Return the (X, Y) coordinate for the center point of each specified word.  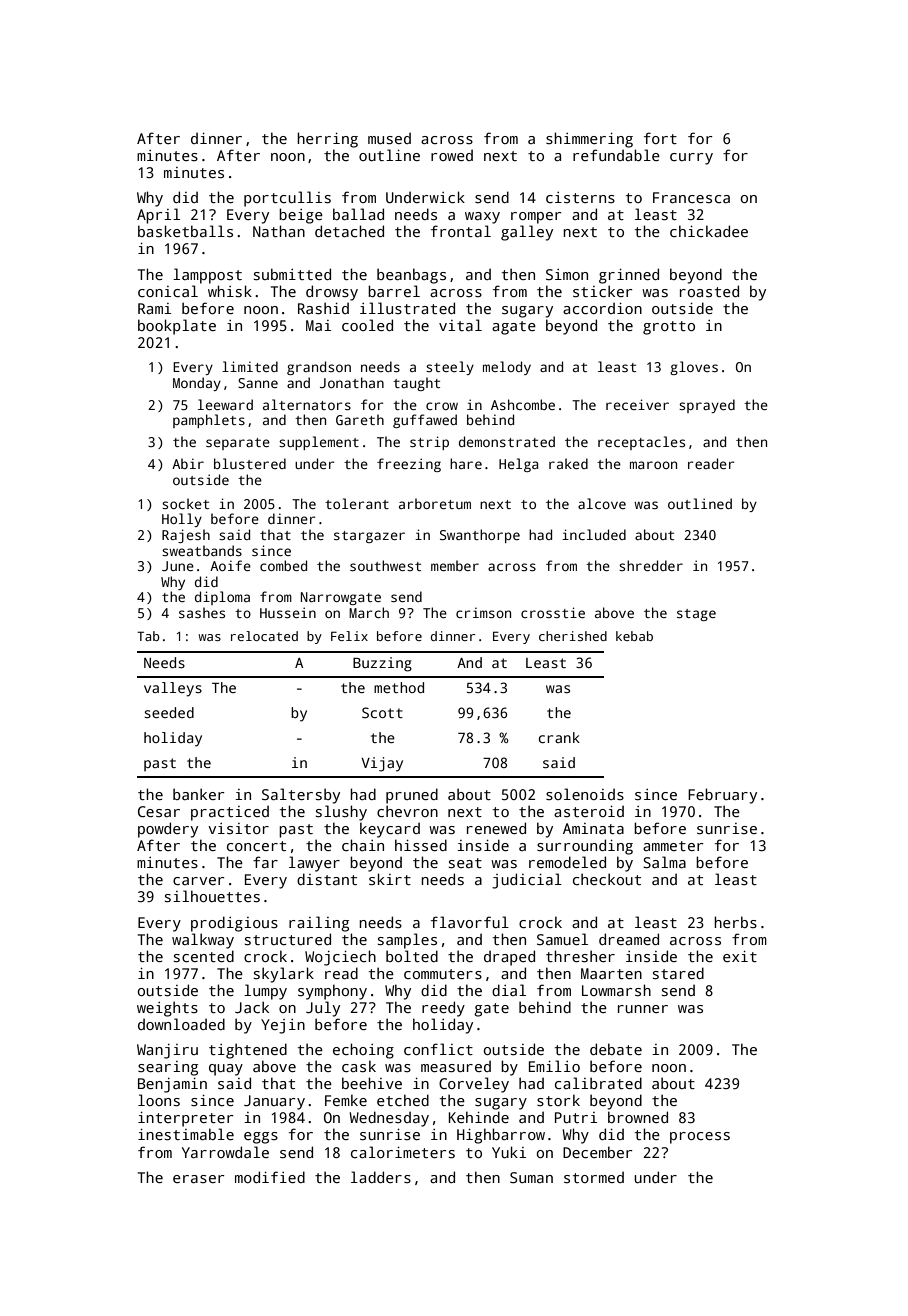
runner (643, 1009)
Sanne (258, 383)
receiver (637, 404)
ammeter (673, 846)
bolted (412, 956)
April (158, 216)
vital (460, 325)
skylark (284, 975)
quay (226, 1070)
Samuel (562, 939)
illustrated (407, 308)
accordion (602, 308)
